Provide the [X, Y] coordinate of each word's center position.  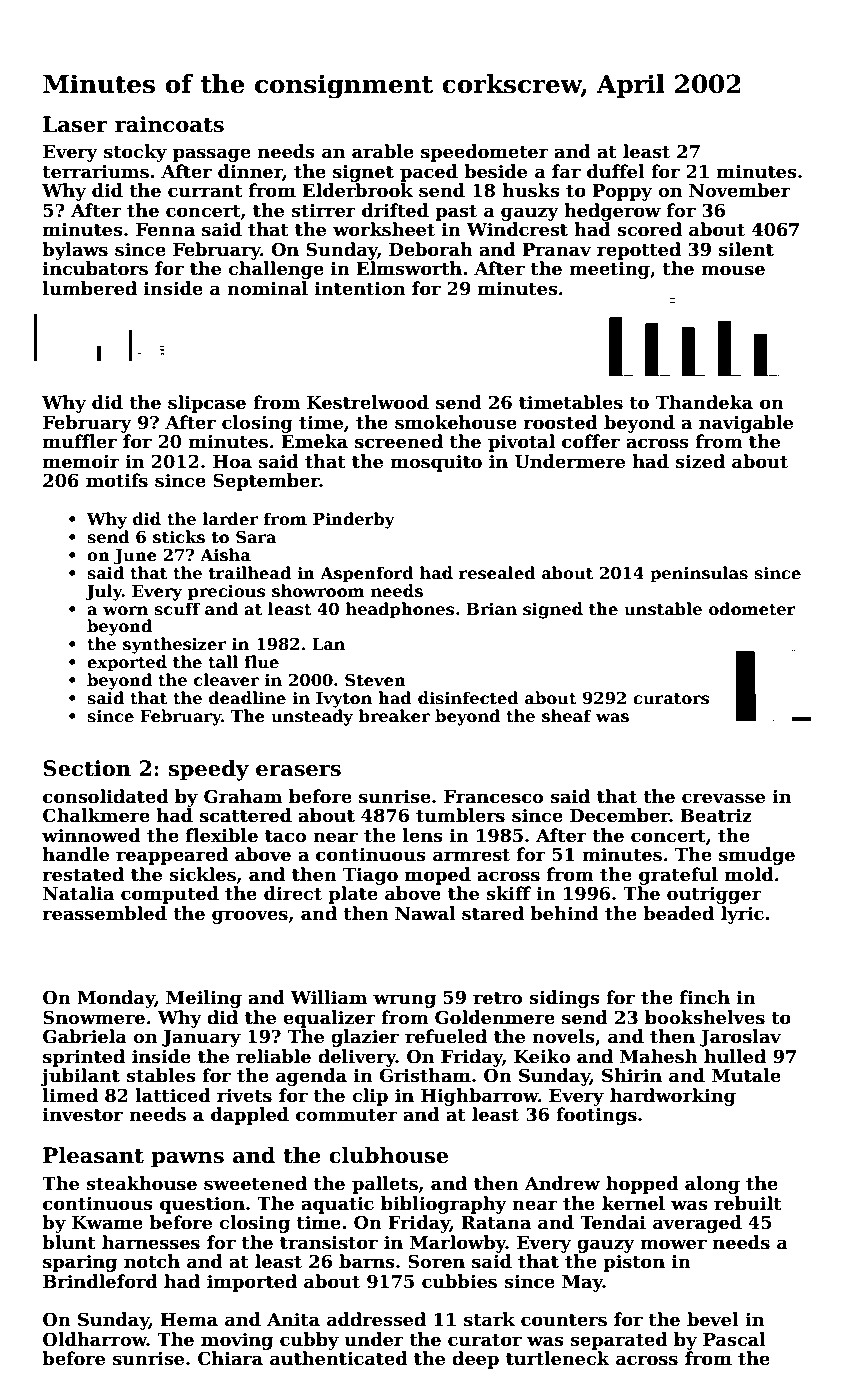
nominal [267, 288]
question [202, 1205]
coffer [591, 441]
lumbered [90, 288]
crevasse [723, 798]
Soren [436, 1261]
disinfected [468, 698]
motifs [117, 480]
